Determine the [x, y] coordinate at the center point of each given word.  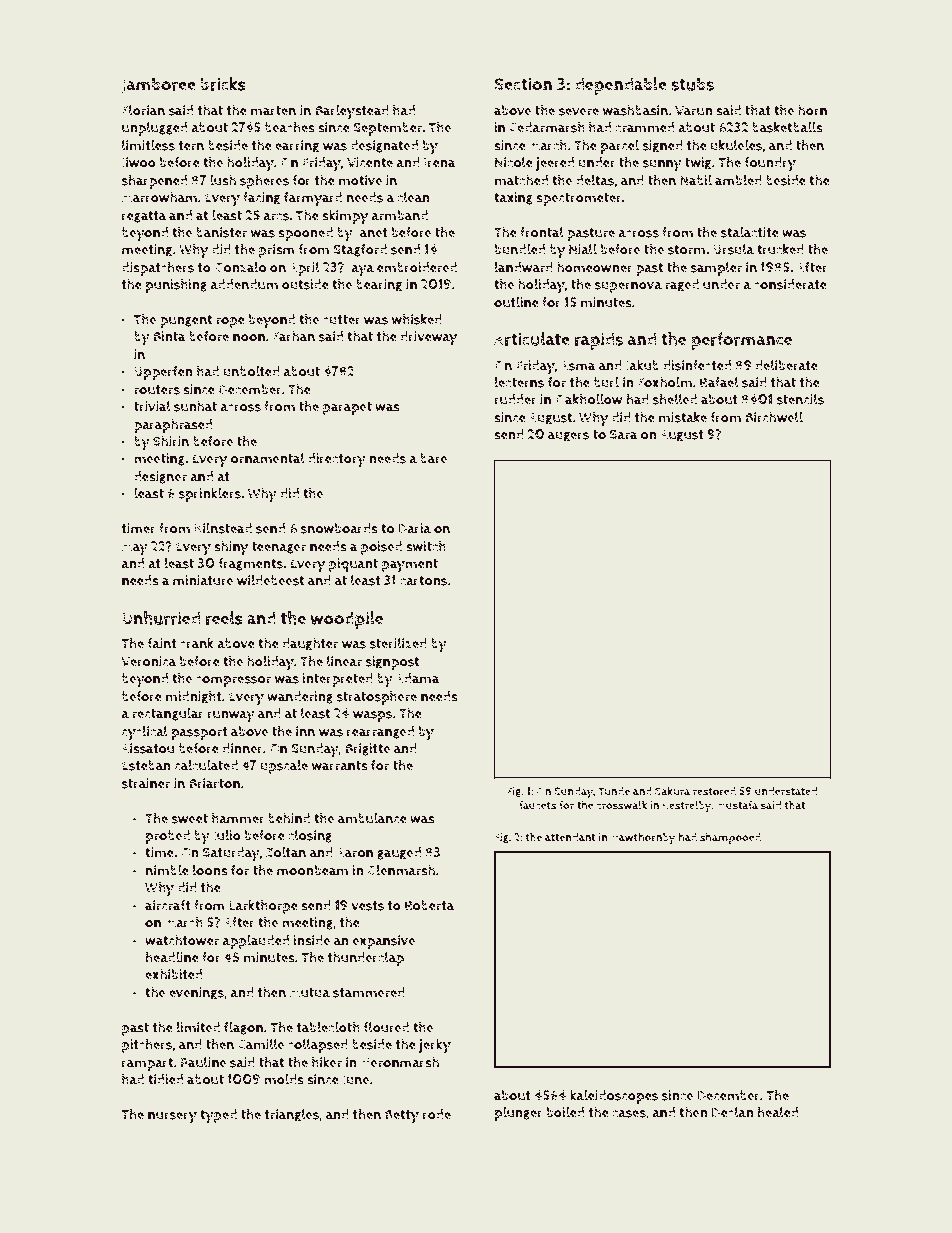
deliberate [786, 365]
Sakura [672, 791]
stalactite [750, 232]
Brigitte [367, 749]
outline [516, 302]
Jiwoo [138, 163]
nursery [172, 1117]
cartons [423, 581]
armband [399, 215]
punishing [176, 285]
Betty [402, 1116]
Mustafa [737, 805]
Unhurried [161, 618]
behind [289, 818]
